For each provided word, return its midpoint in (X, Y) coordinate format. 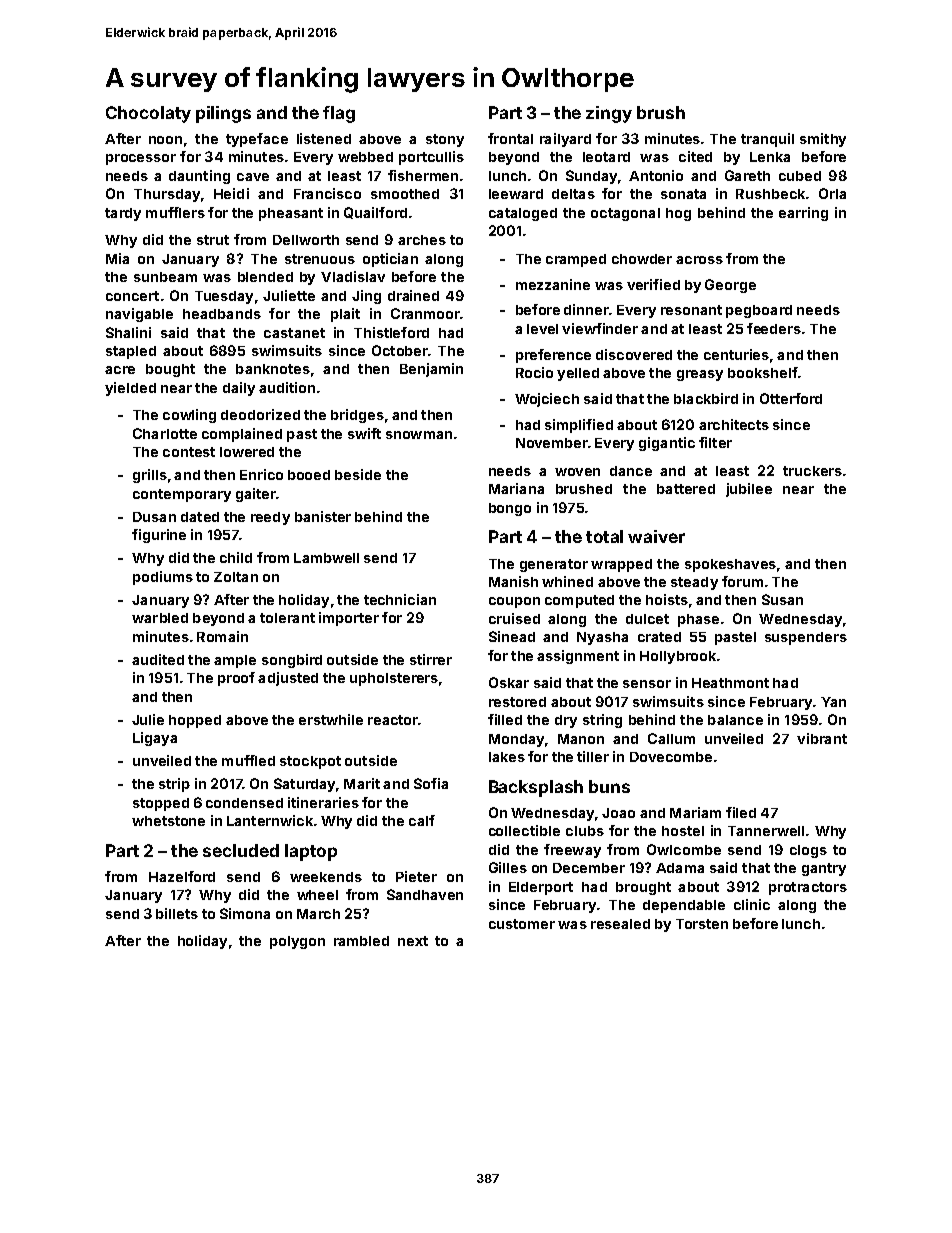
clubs (585, 831)
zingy (609, 114)
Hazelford (182, 876)
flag (339, 114)
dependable (684, 906)
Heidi (231, 193)
